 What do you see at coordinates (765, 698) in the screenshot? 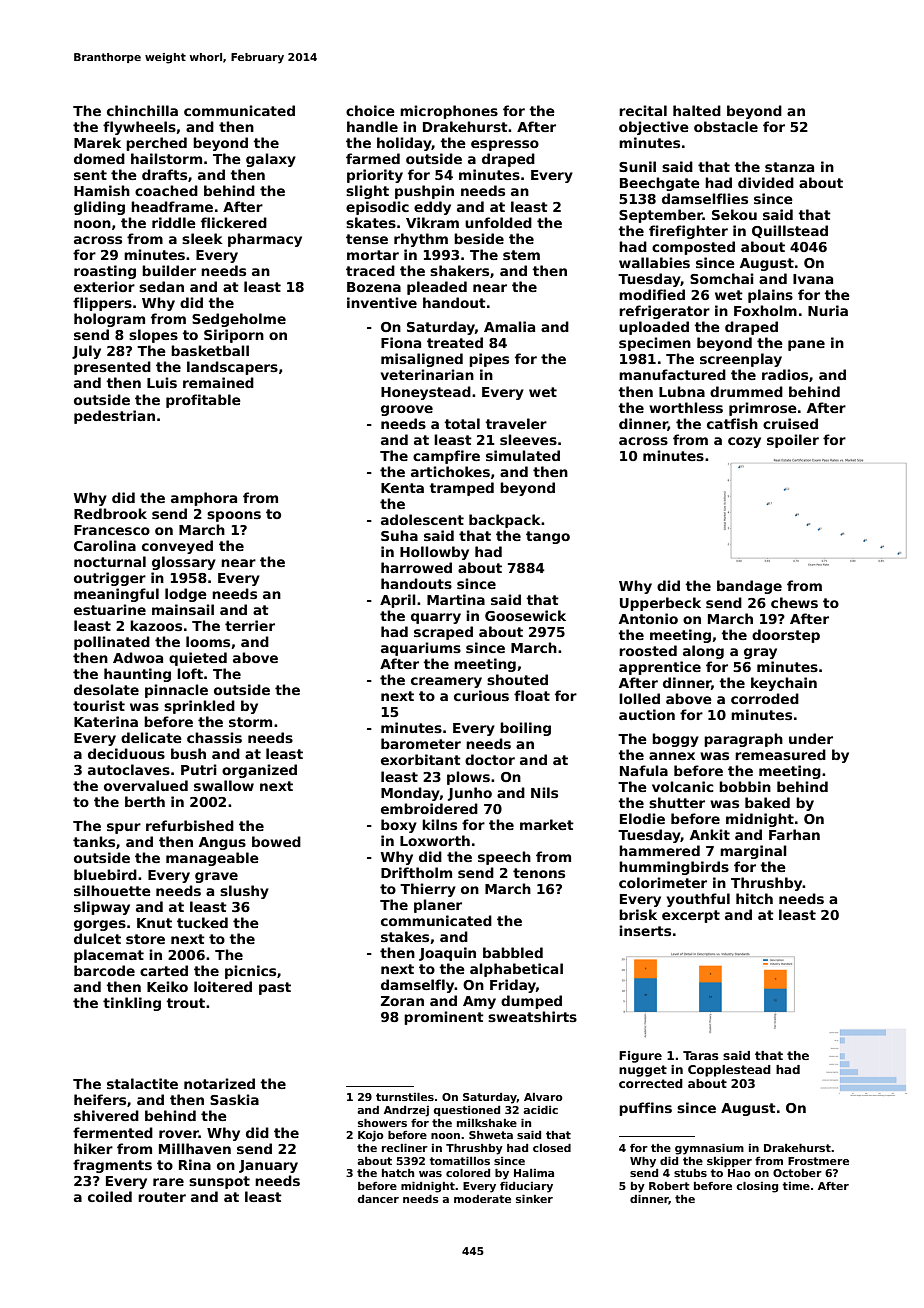
I see `corroded` at bounding box center [765, 698].
